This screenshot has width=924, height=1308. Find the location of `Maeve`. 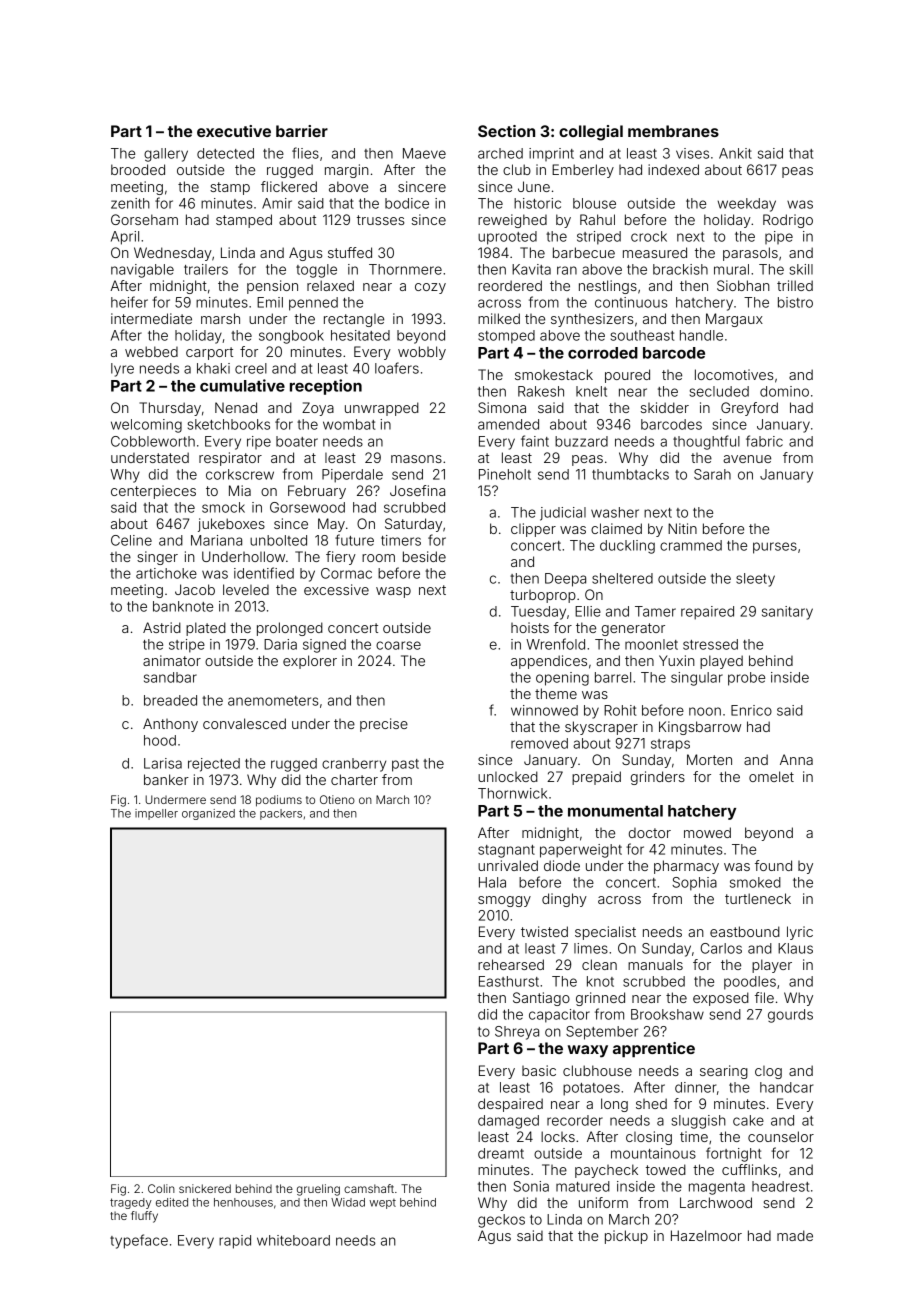

Maeve is located at coordinates (424, 153).
